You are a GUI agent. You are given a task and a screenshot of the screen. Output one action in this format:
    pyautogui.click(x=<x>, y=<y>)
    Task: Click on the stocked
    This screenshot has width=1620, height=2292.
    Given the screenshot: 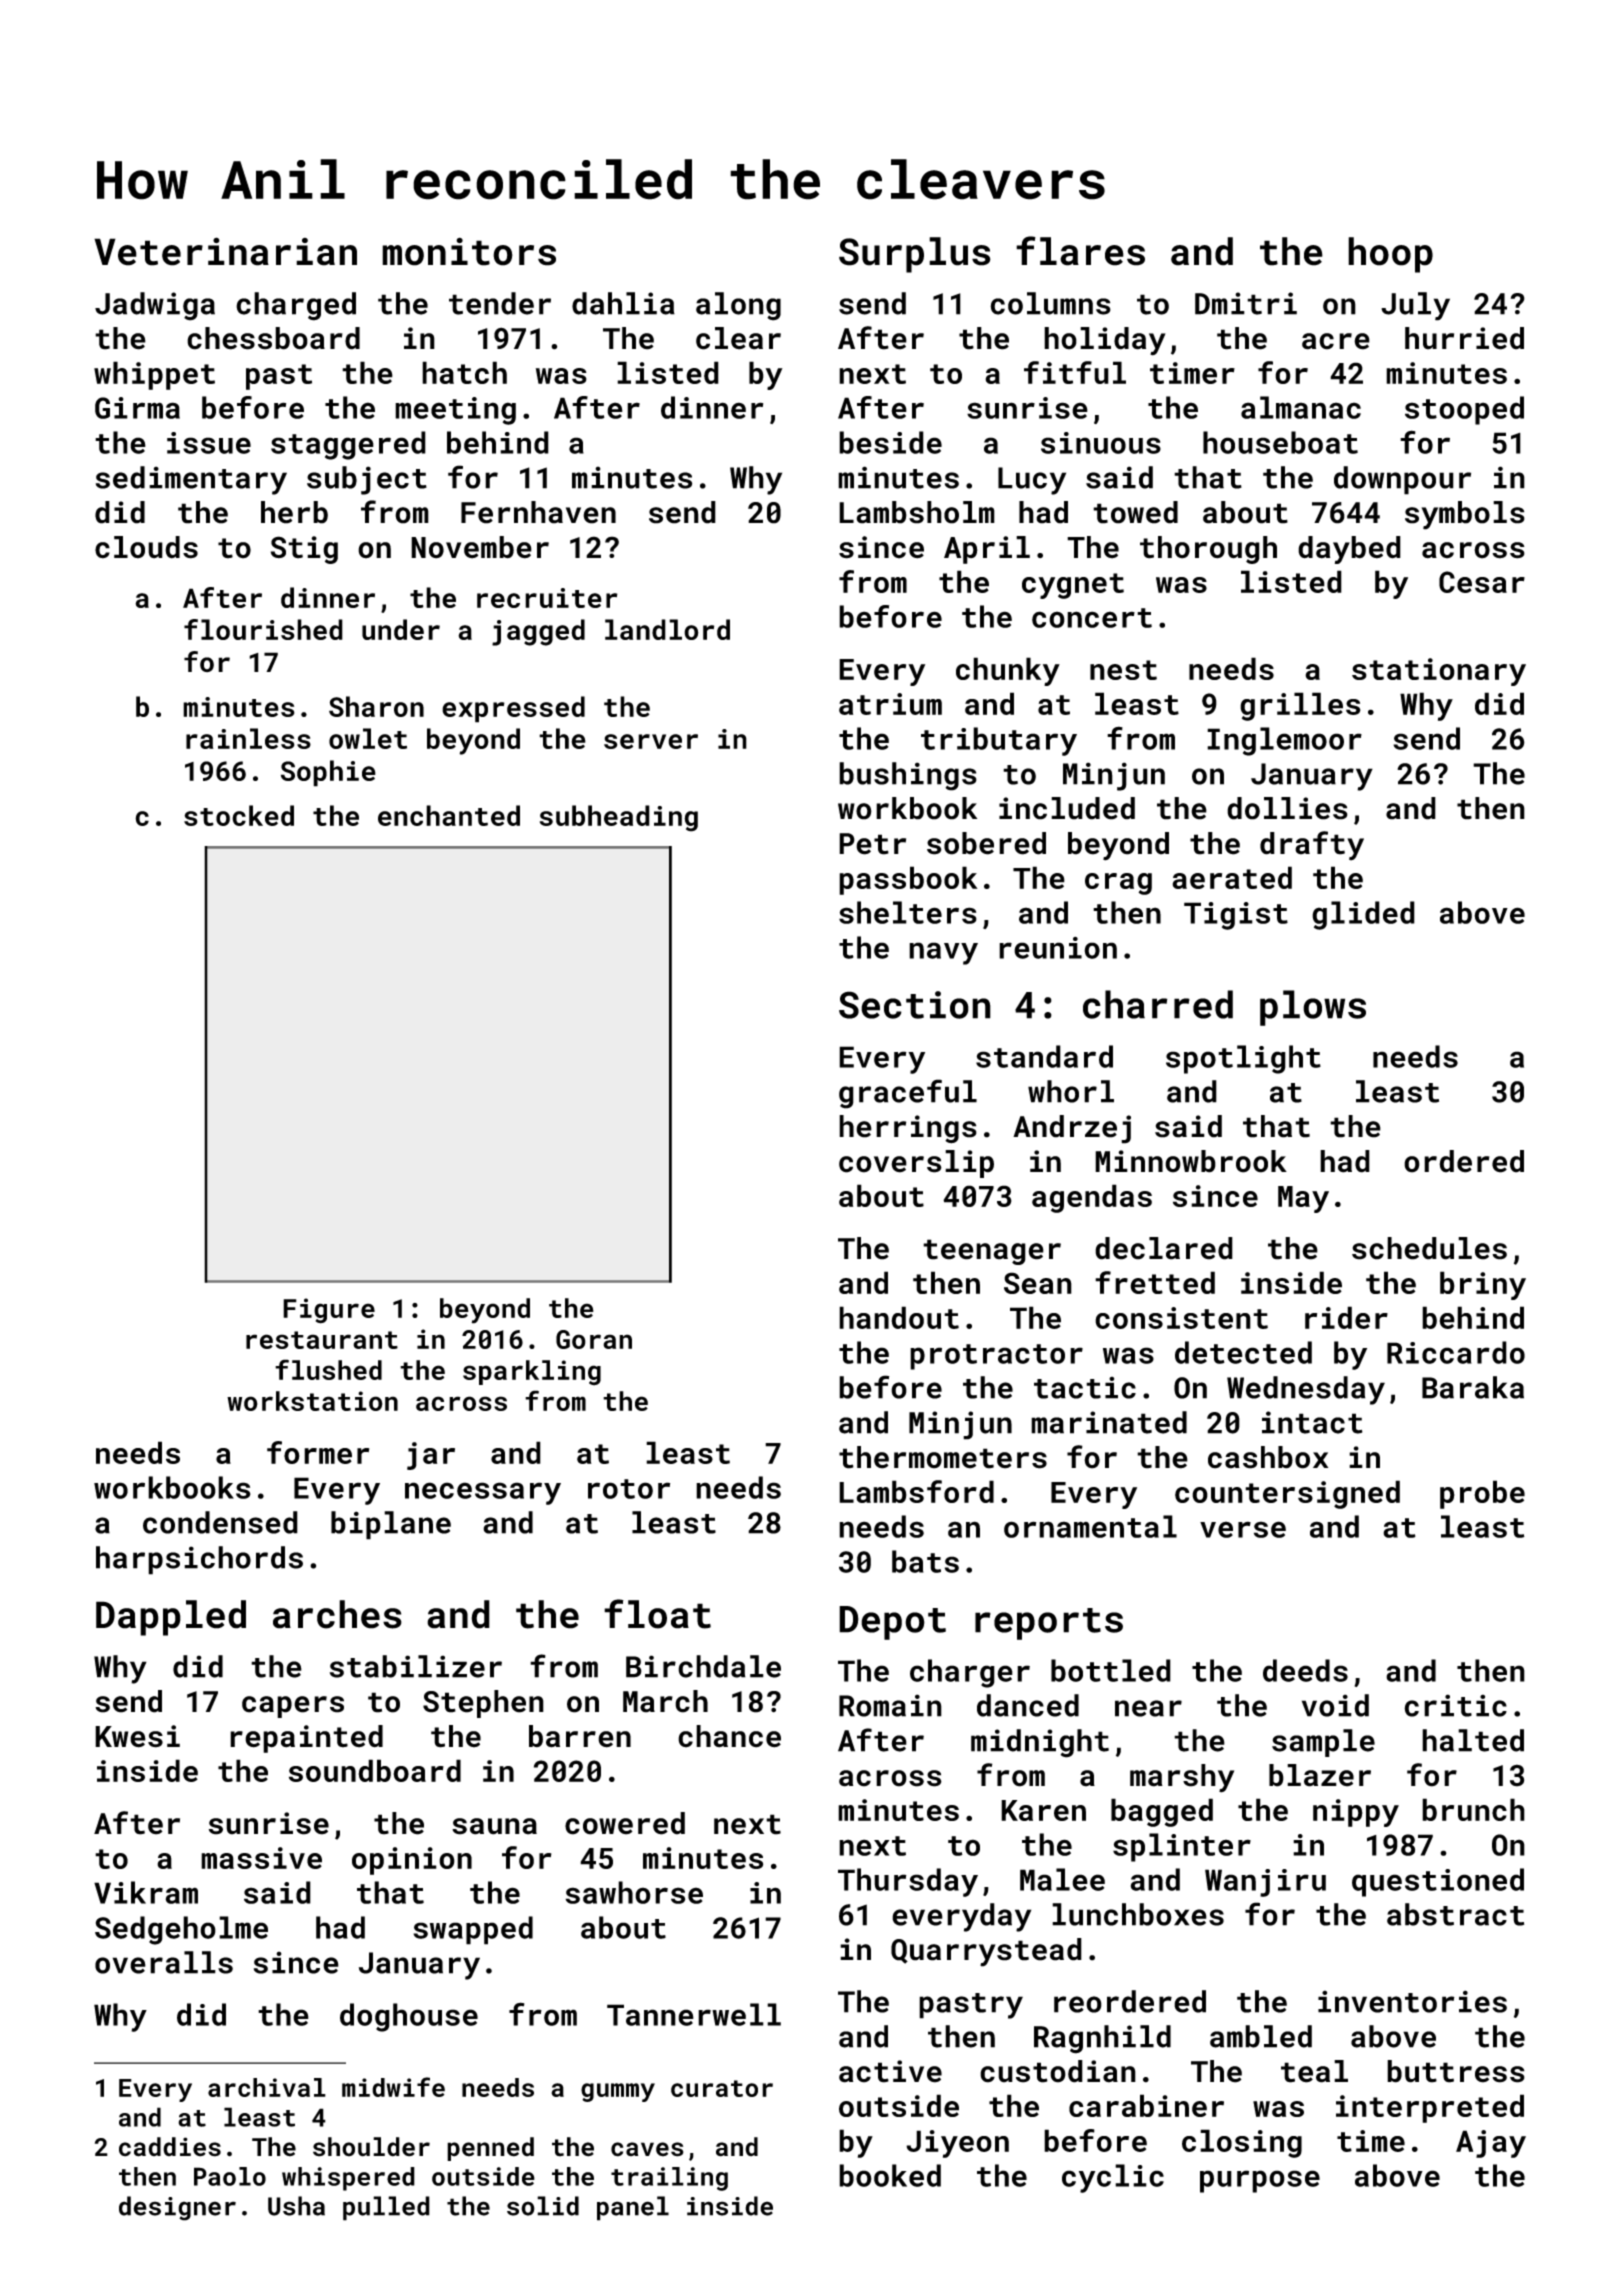 What is the action you would take?
    pyautogui.click(x=239, y=815)
